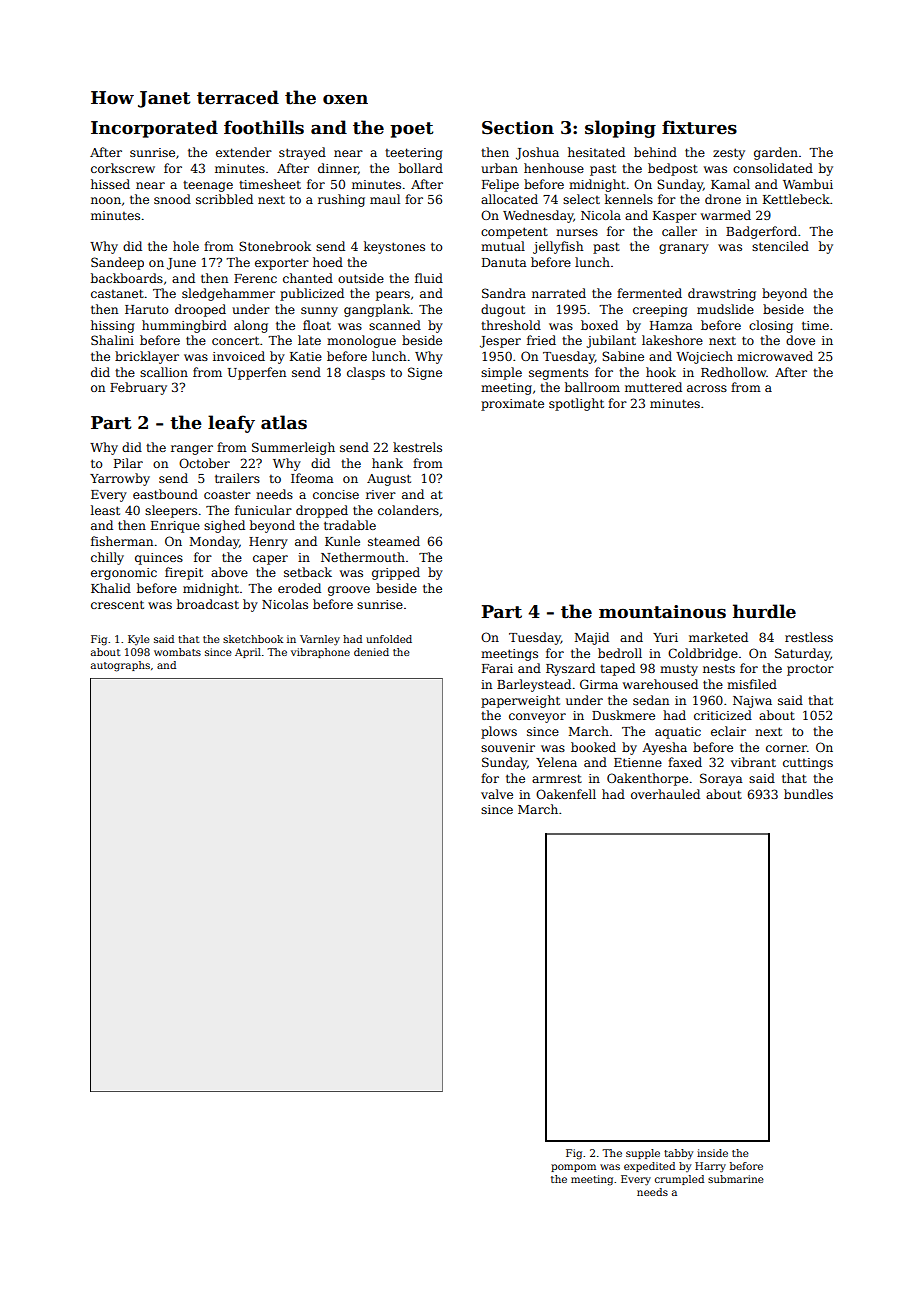 This screenshot has height=1308, width=924. What do you see at coordinates (573, 1168) in the screenshot?
I see `pompom` at bounding box center [573, 1168].
